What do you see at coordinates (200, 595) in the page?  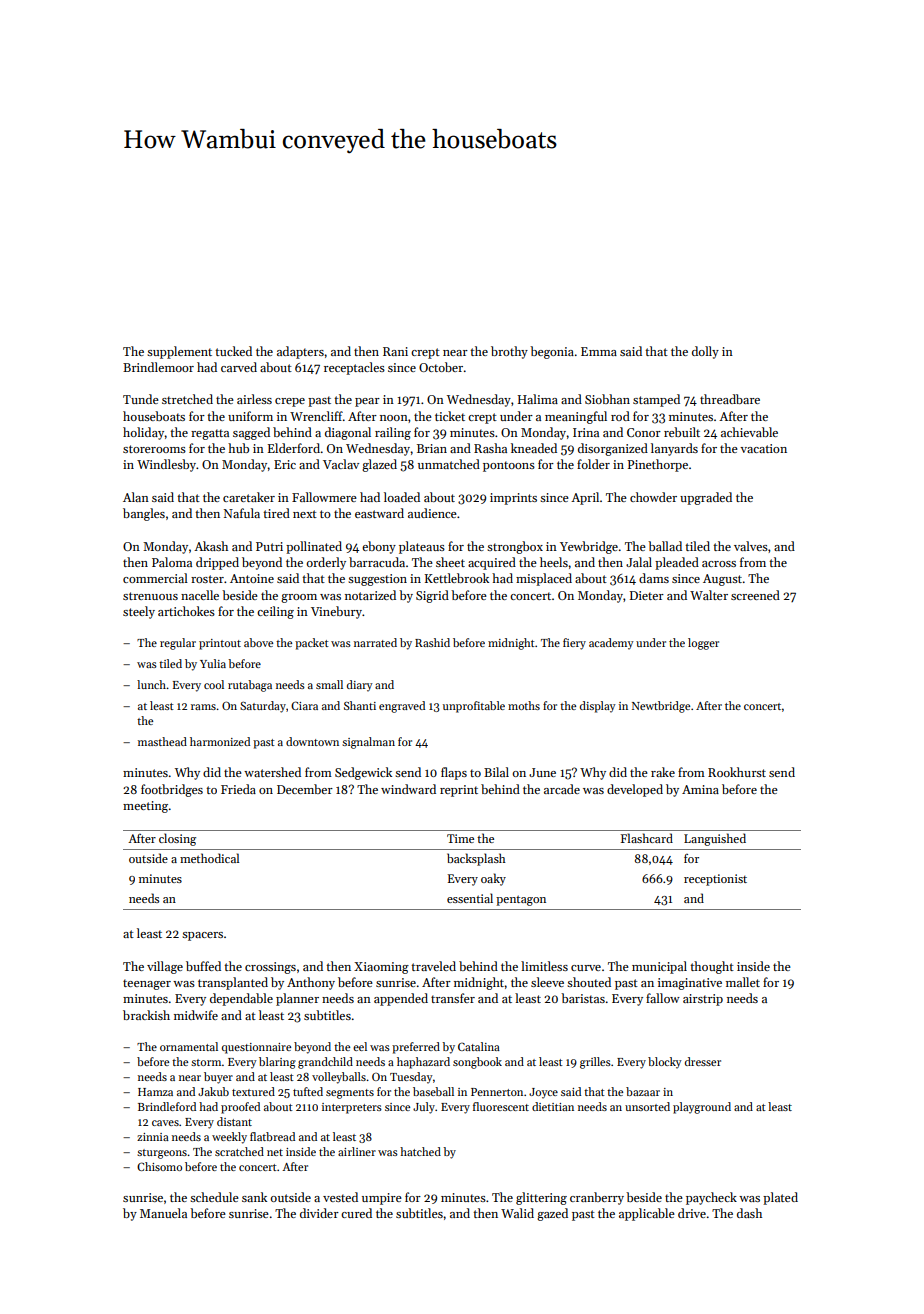 I see `nacelle` at bounding box center [200, 595].
